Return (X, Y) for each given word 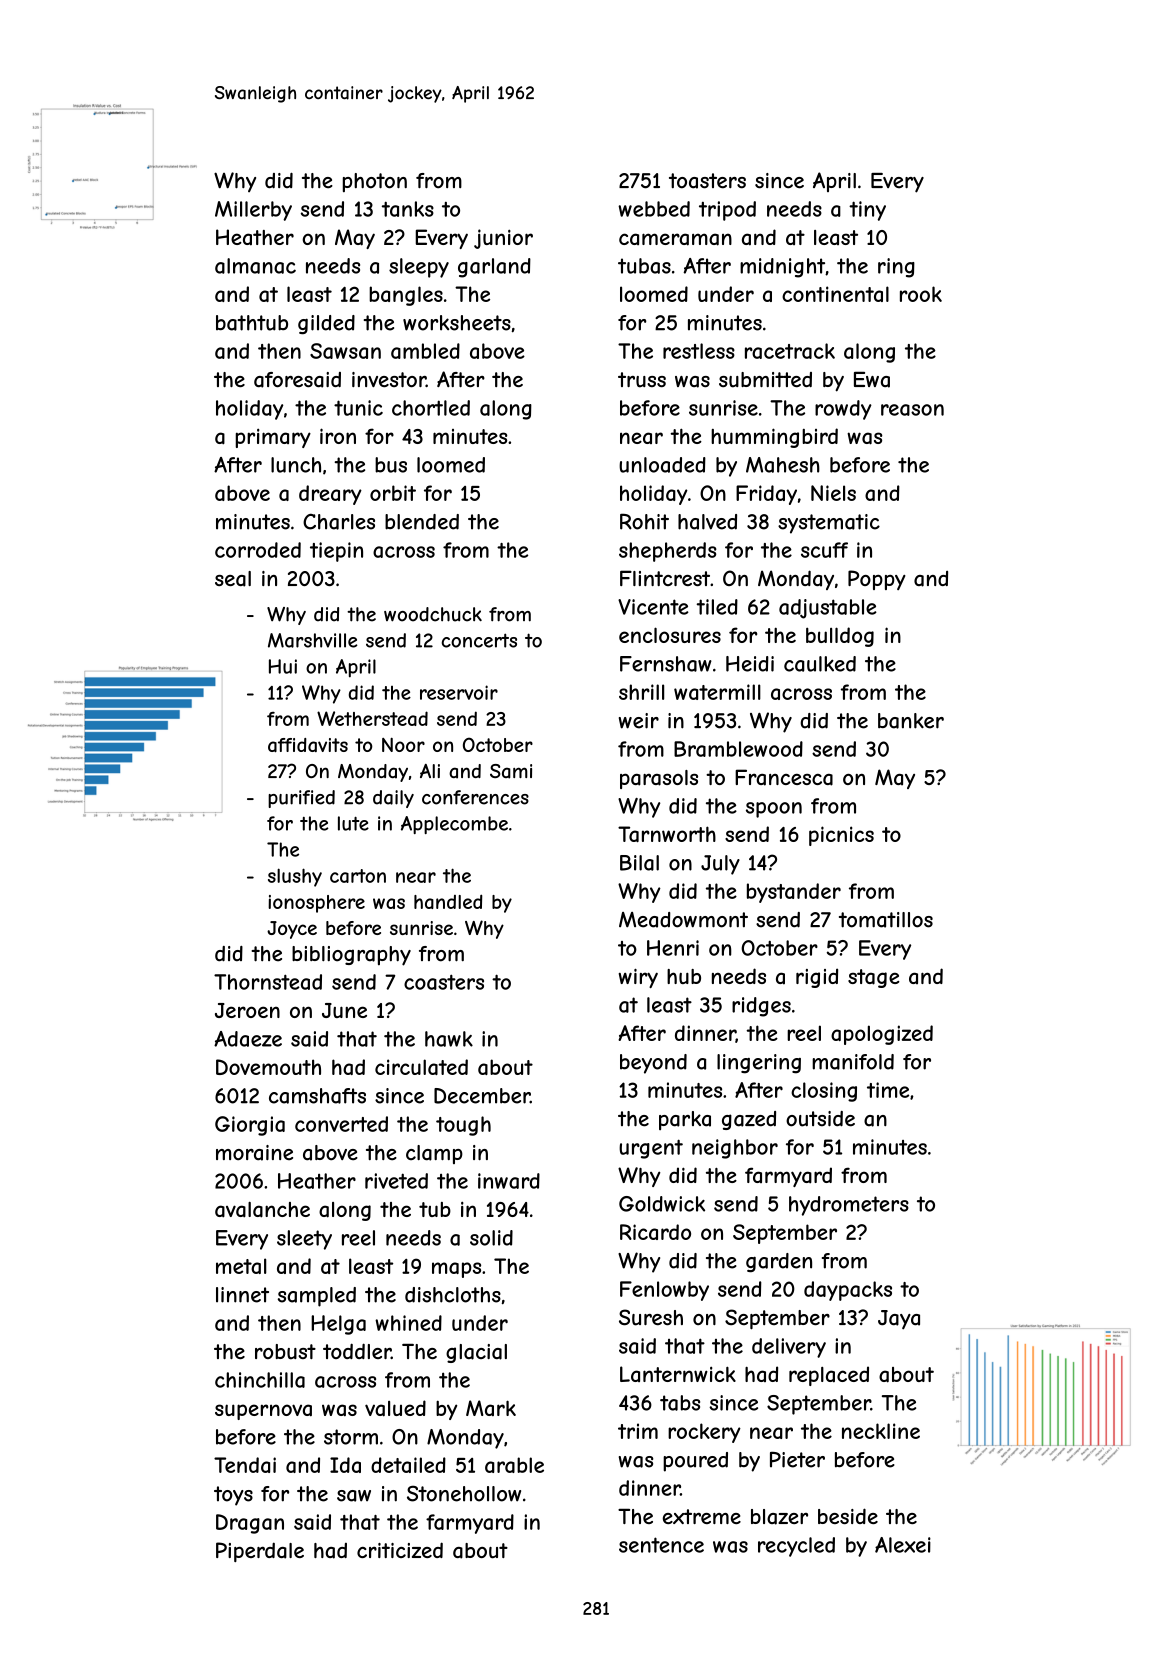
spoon (774, 810)
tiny (867, 211)
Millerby (253, 211)
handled (448, 901)
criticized (400, 1550)
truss (642, 380)
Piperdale (260, 1552)
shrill (641, 692)
